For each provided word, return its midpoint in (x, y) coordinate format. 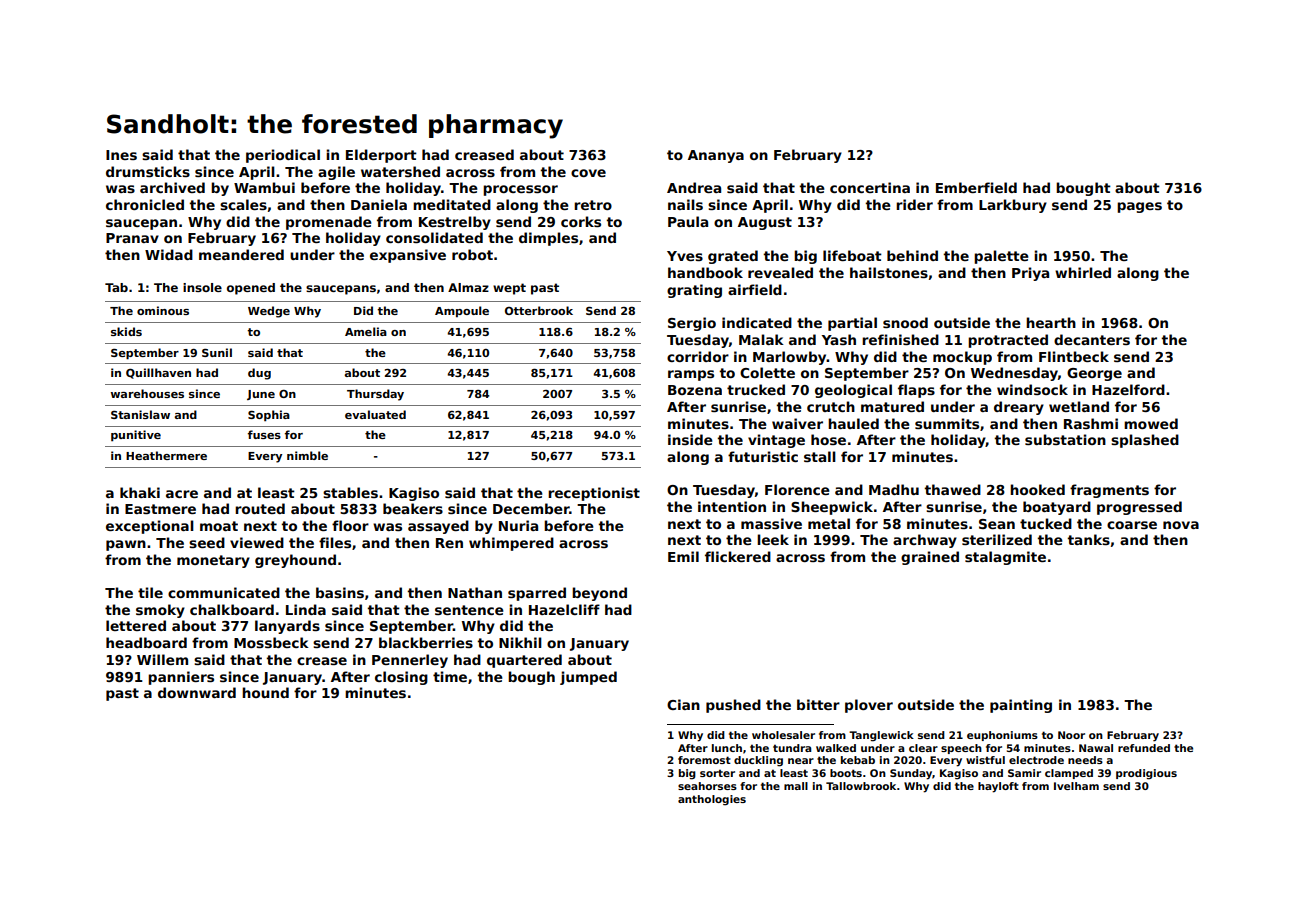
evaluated (375, 414)
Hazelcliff (564, 609)
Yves (685, 256)
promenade (329, 223)
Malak (761, 339)
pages (1139, 207)
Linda (306, 609)
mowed (1151, 423)
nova (1181, 525)
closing (401, 678)
